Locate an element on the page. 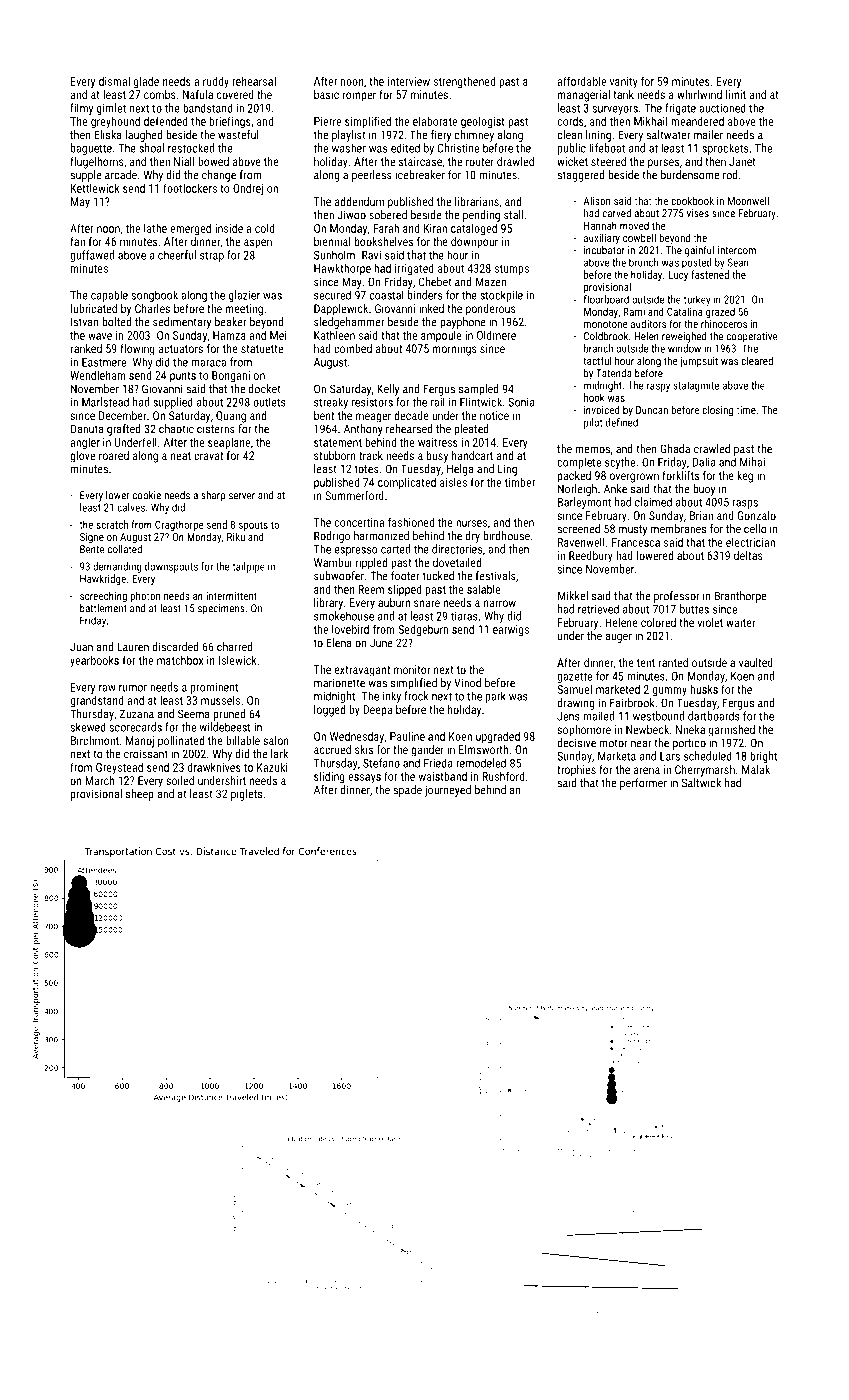 This page has height=1400, width=849. cookie is located at coordinates (147, 495).
